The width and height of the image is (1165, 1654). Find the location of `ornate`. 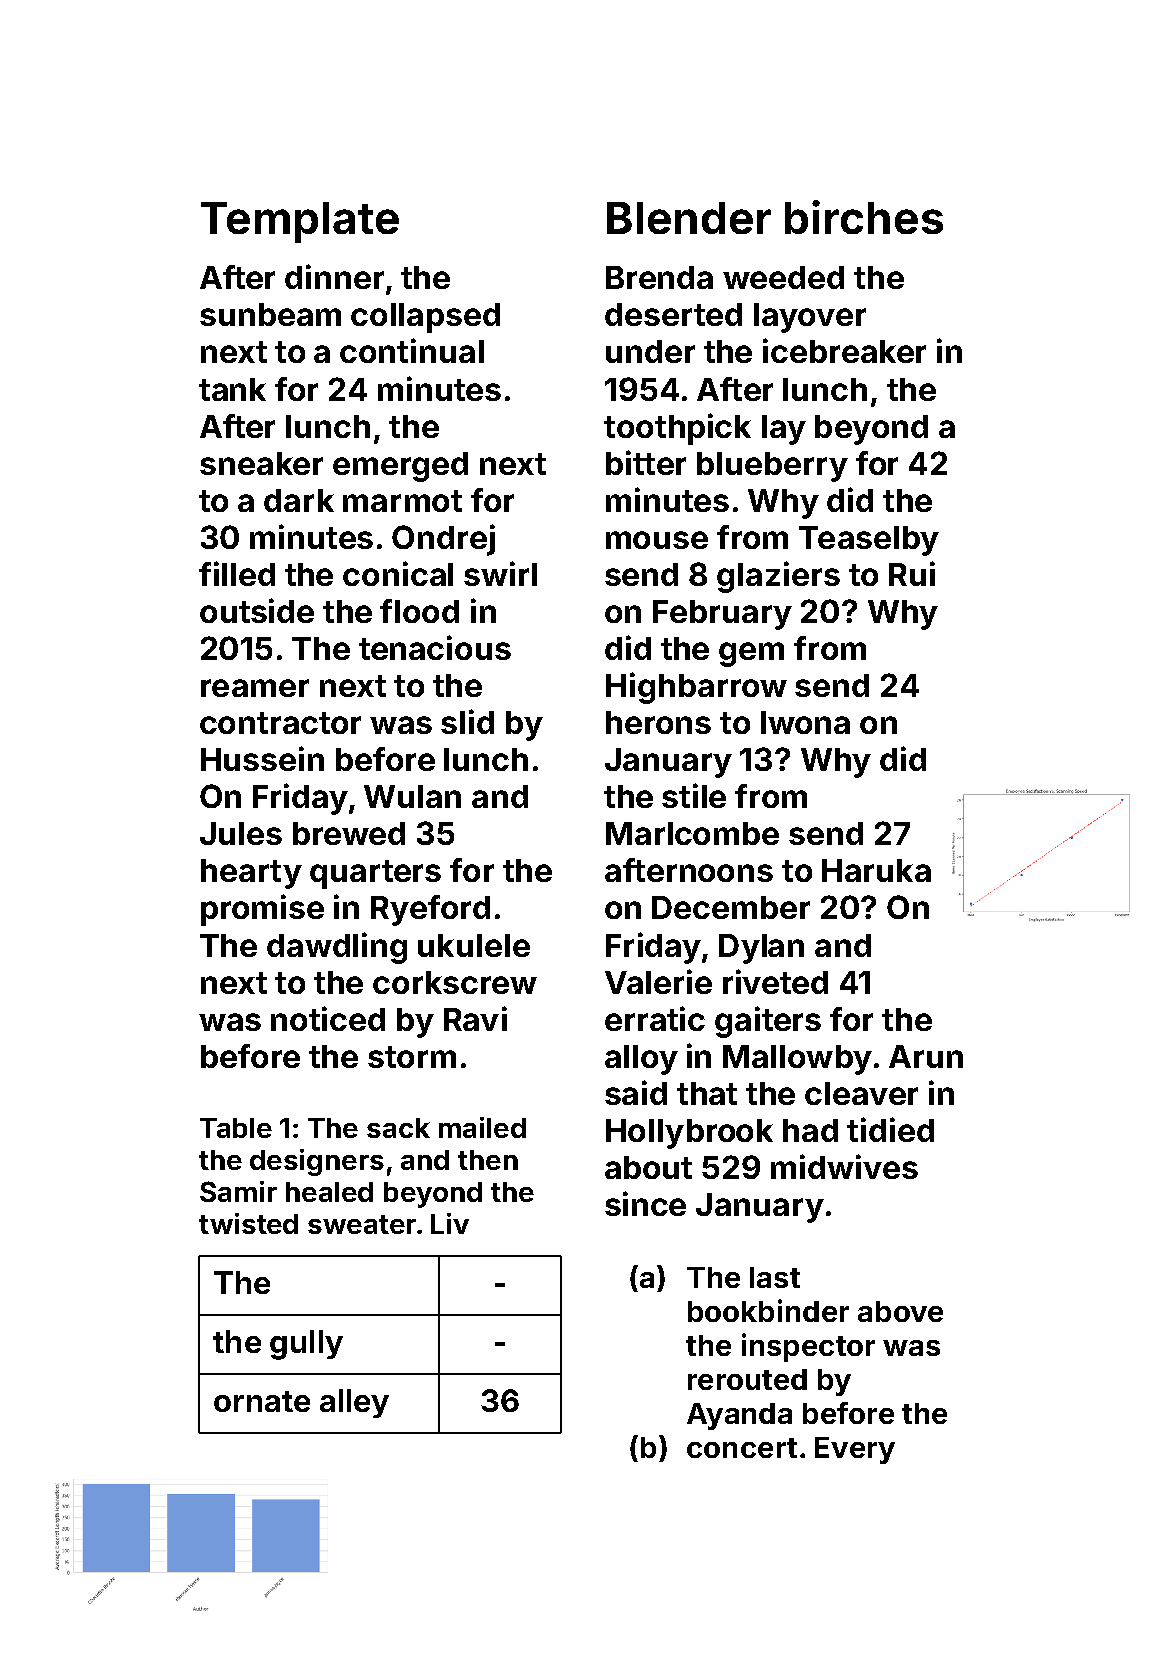

ornate is located at coordinates (262, 1401).
